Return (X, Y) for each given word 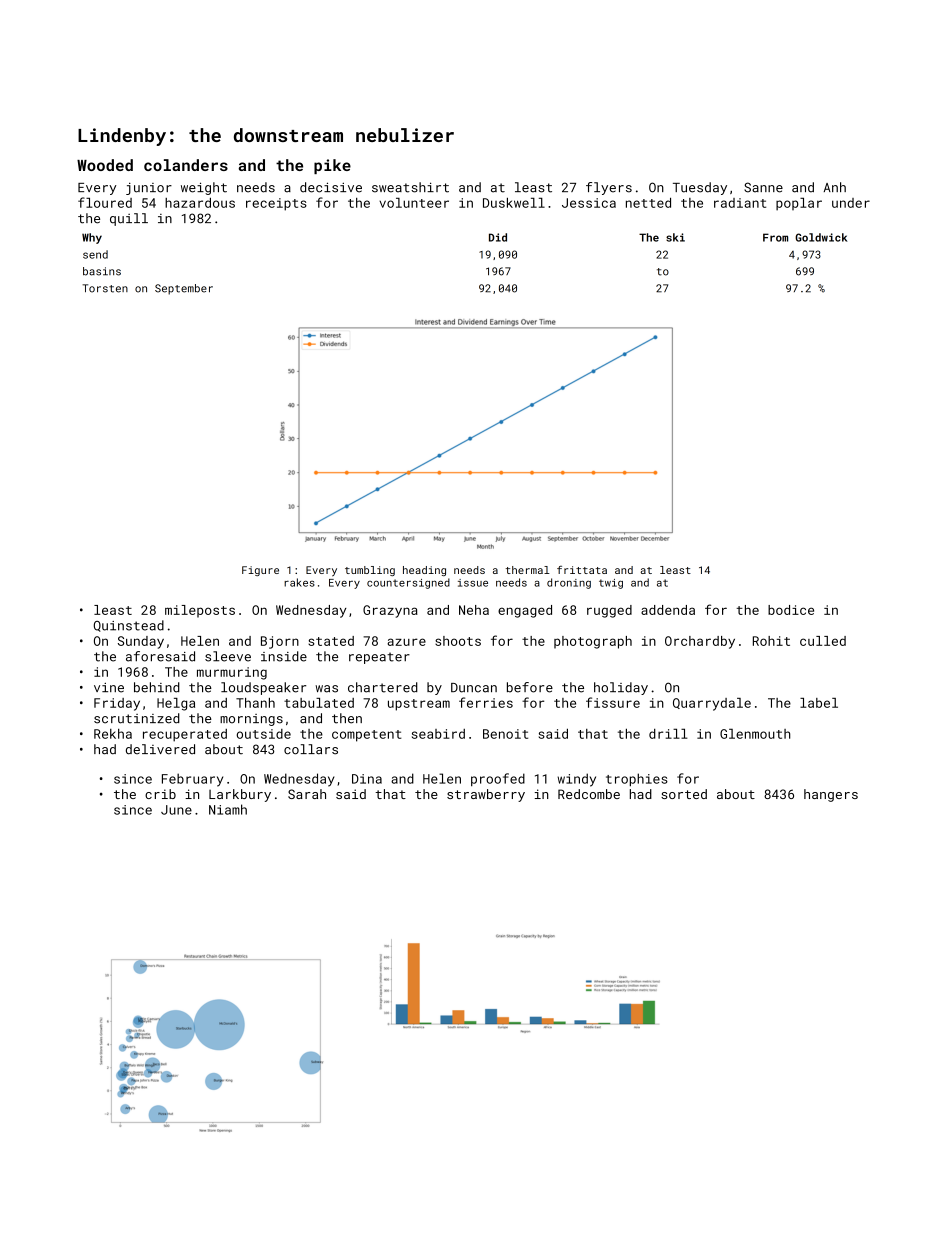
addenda (668, 610)
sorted (684, 794)
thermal (528, 570)
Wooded (105, 165)
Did (498, 237)
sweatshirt (410, 187)
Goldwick (821, 237)
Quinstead (129, 626)
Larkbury (240, 795)
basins (102, 271)
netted (648, 203)
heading (424, 571)
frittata (582, 570)
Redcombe (589, 794)
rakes (299, 582)
